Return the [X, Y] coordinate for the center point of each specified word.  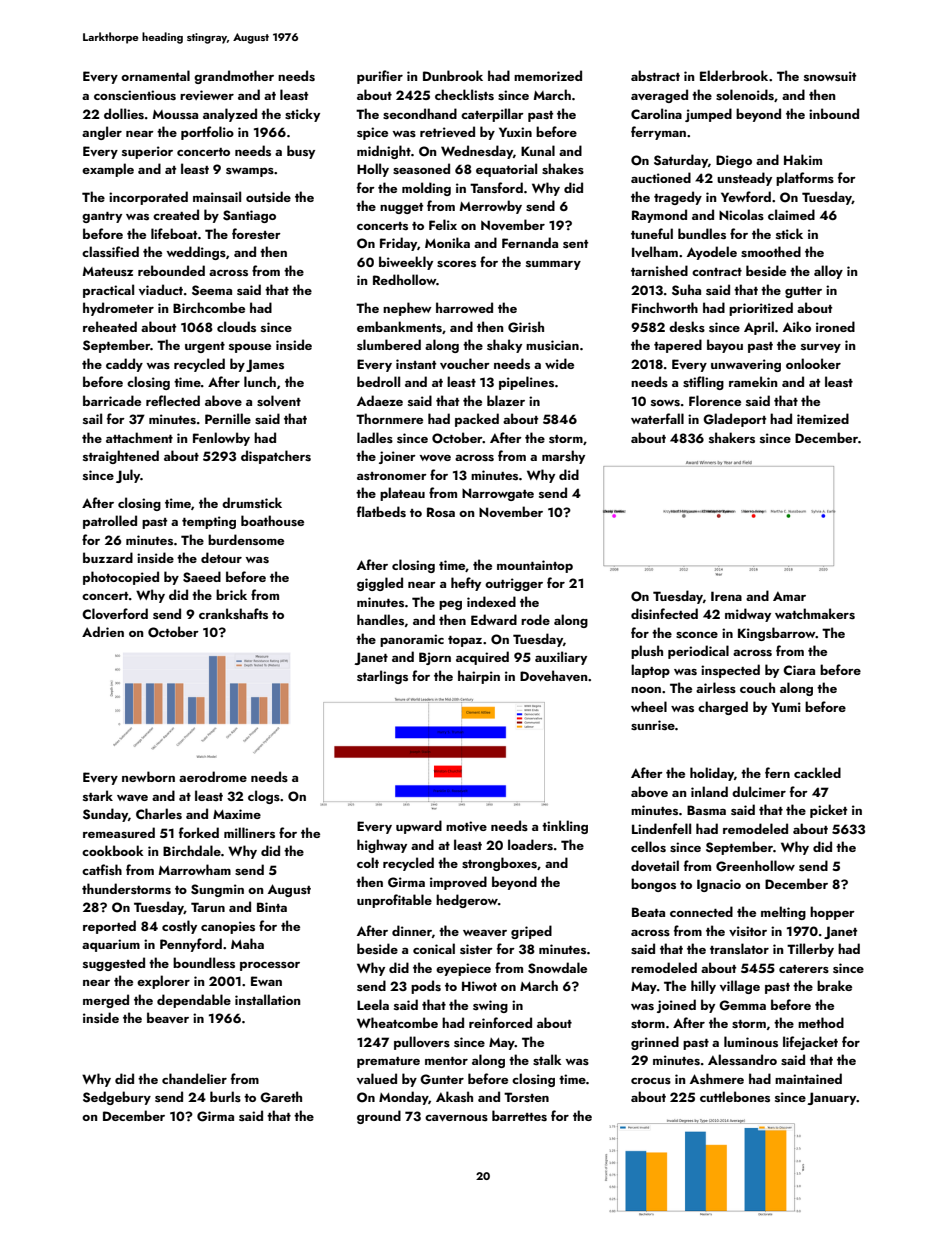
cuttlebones [735, 1096]
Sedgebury [117, 1098]
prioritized [761, 309]
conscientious [135, 95]
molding [426, 189]
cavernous [456, 1118]
